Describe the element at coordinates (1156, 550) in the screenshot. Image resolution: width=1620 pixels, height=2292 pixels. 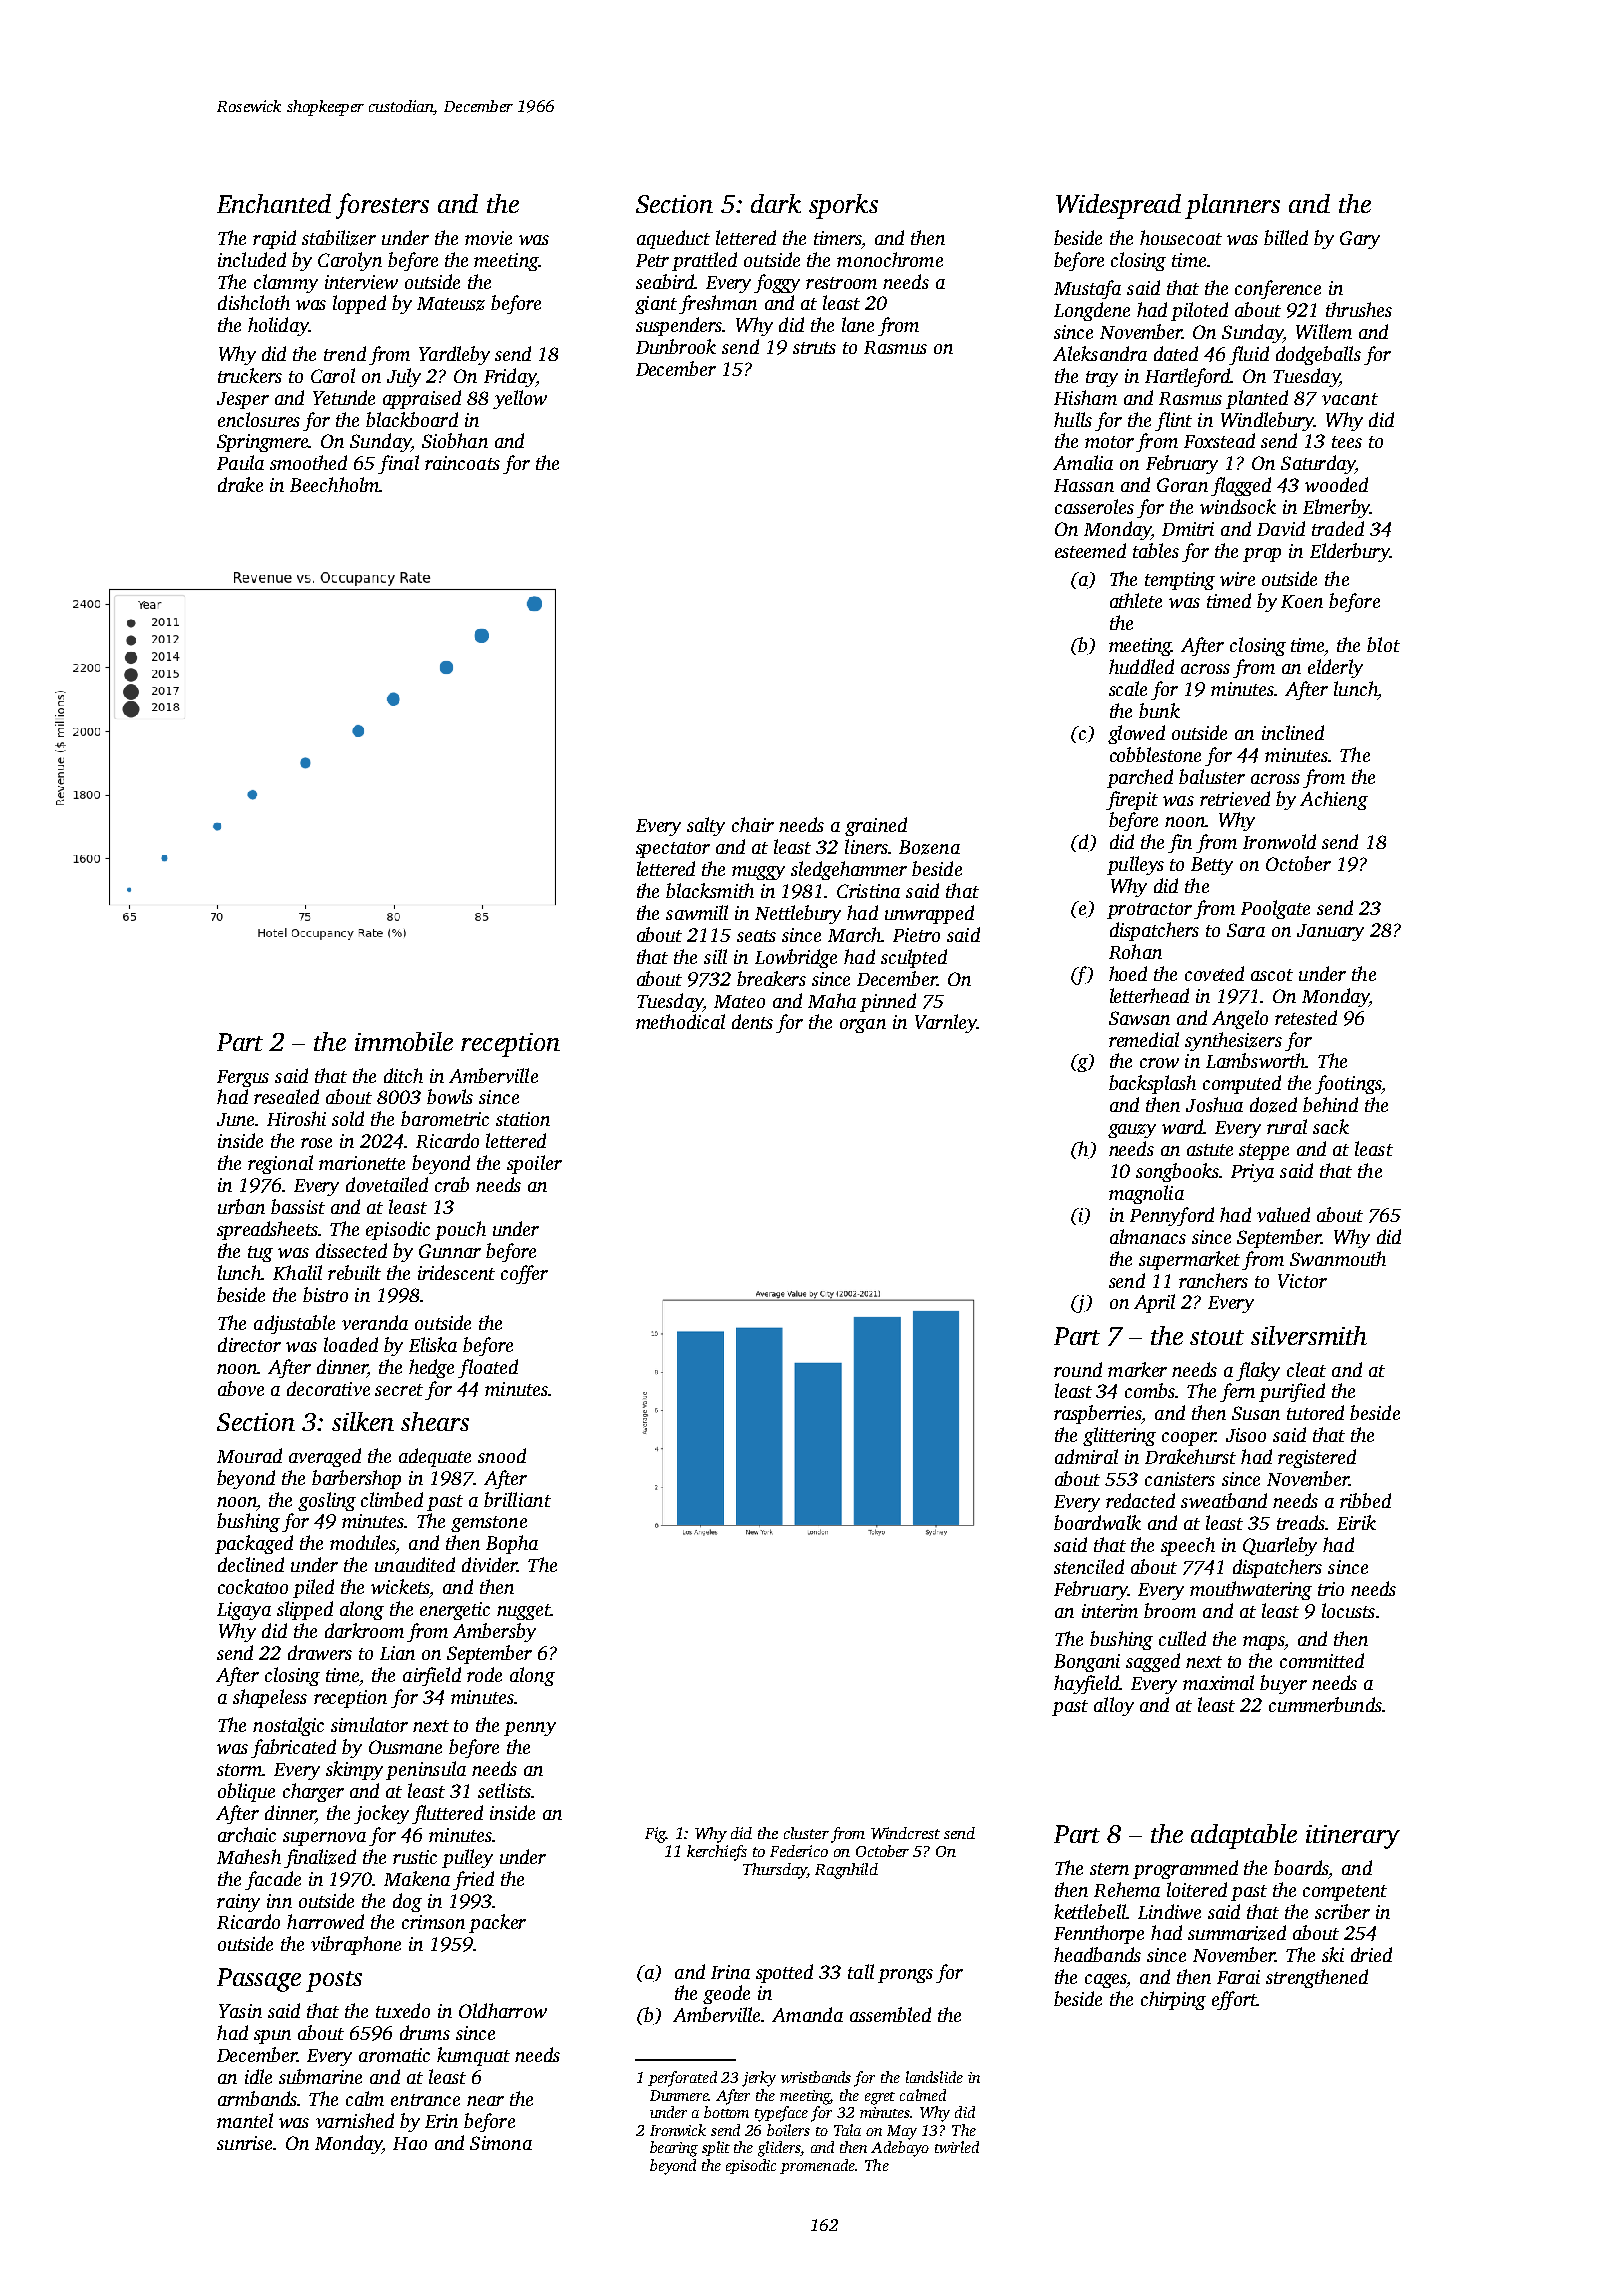
I see `tables` at that location.
